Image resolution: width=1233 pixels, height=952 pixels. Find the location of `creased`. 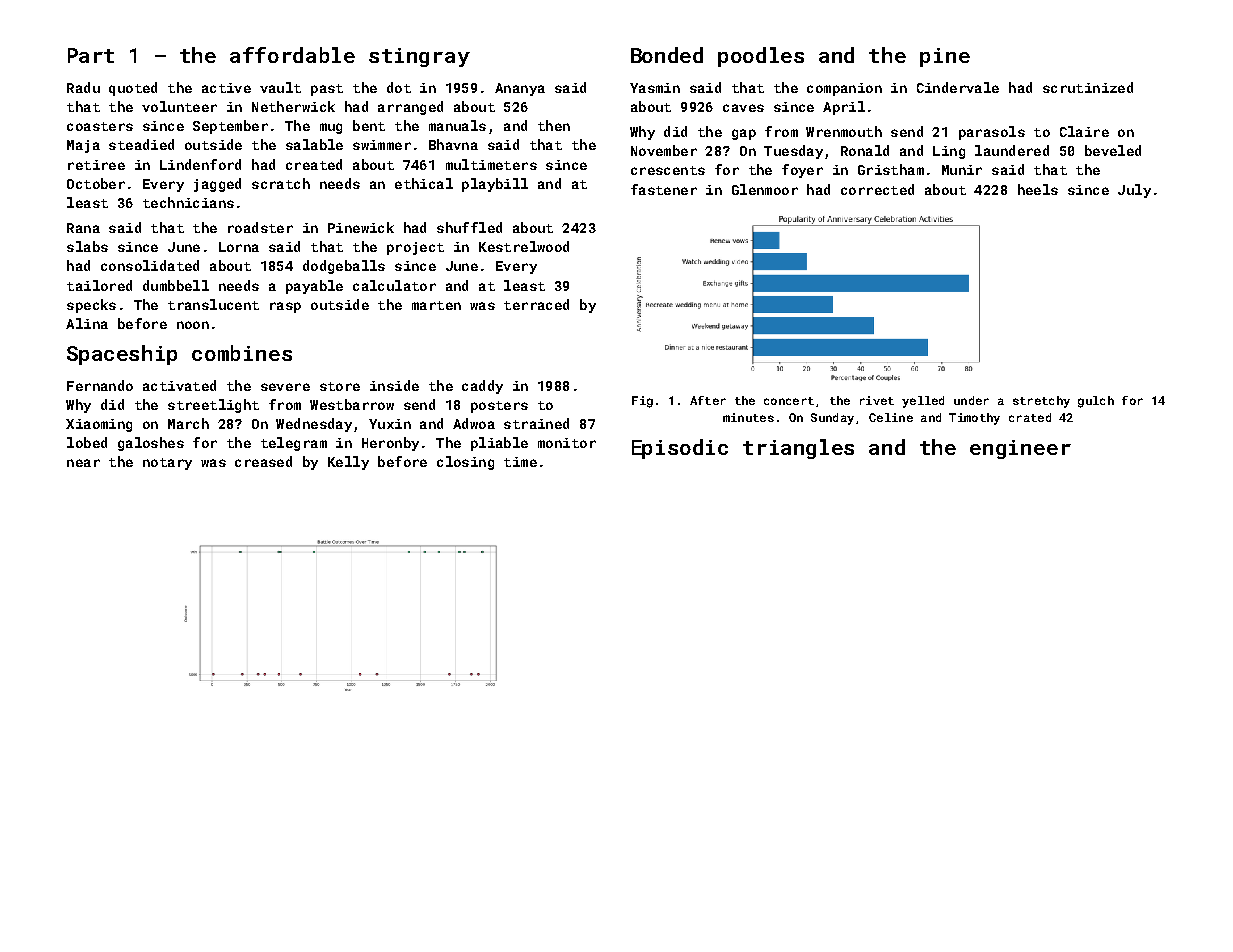

creased is located at coordinates (263, 461).
